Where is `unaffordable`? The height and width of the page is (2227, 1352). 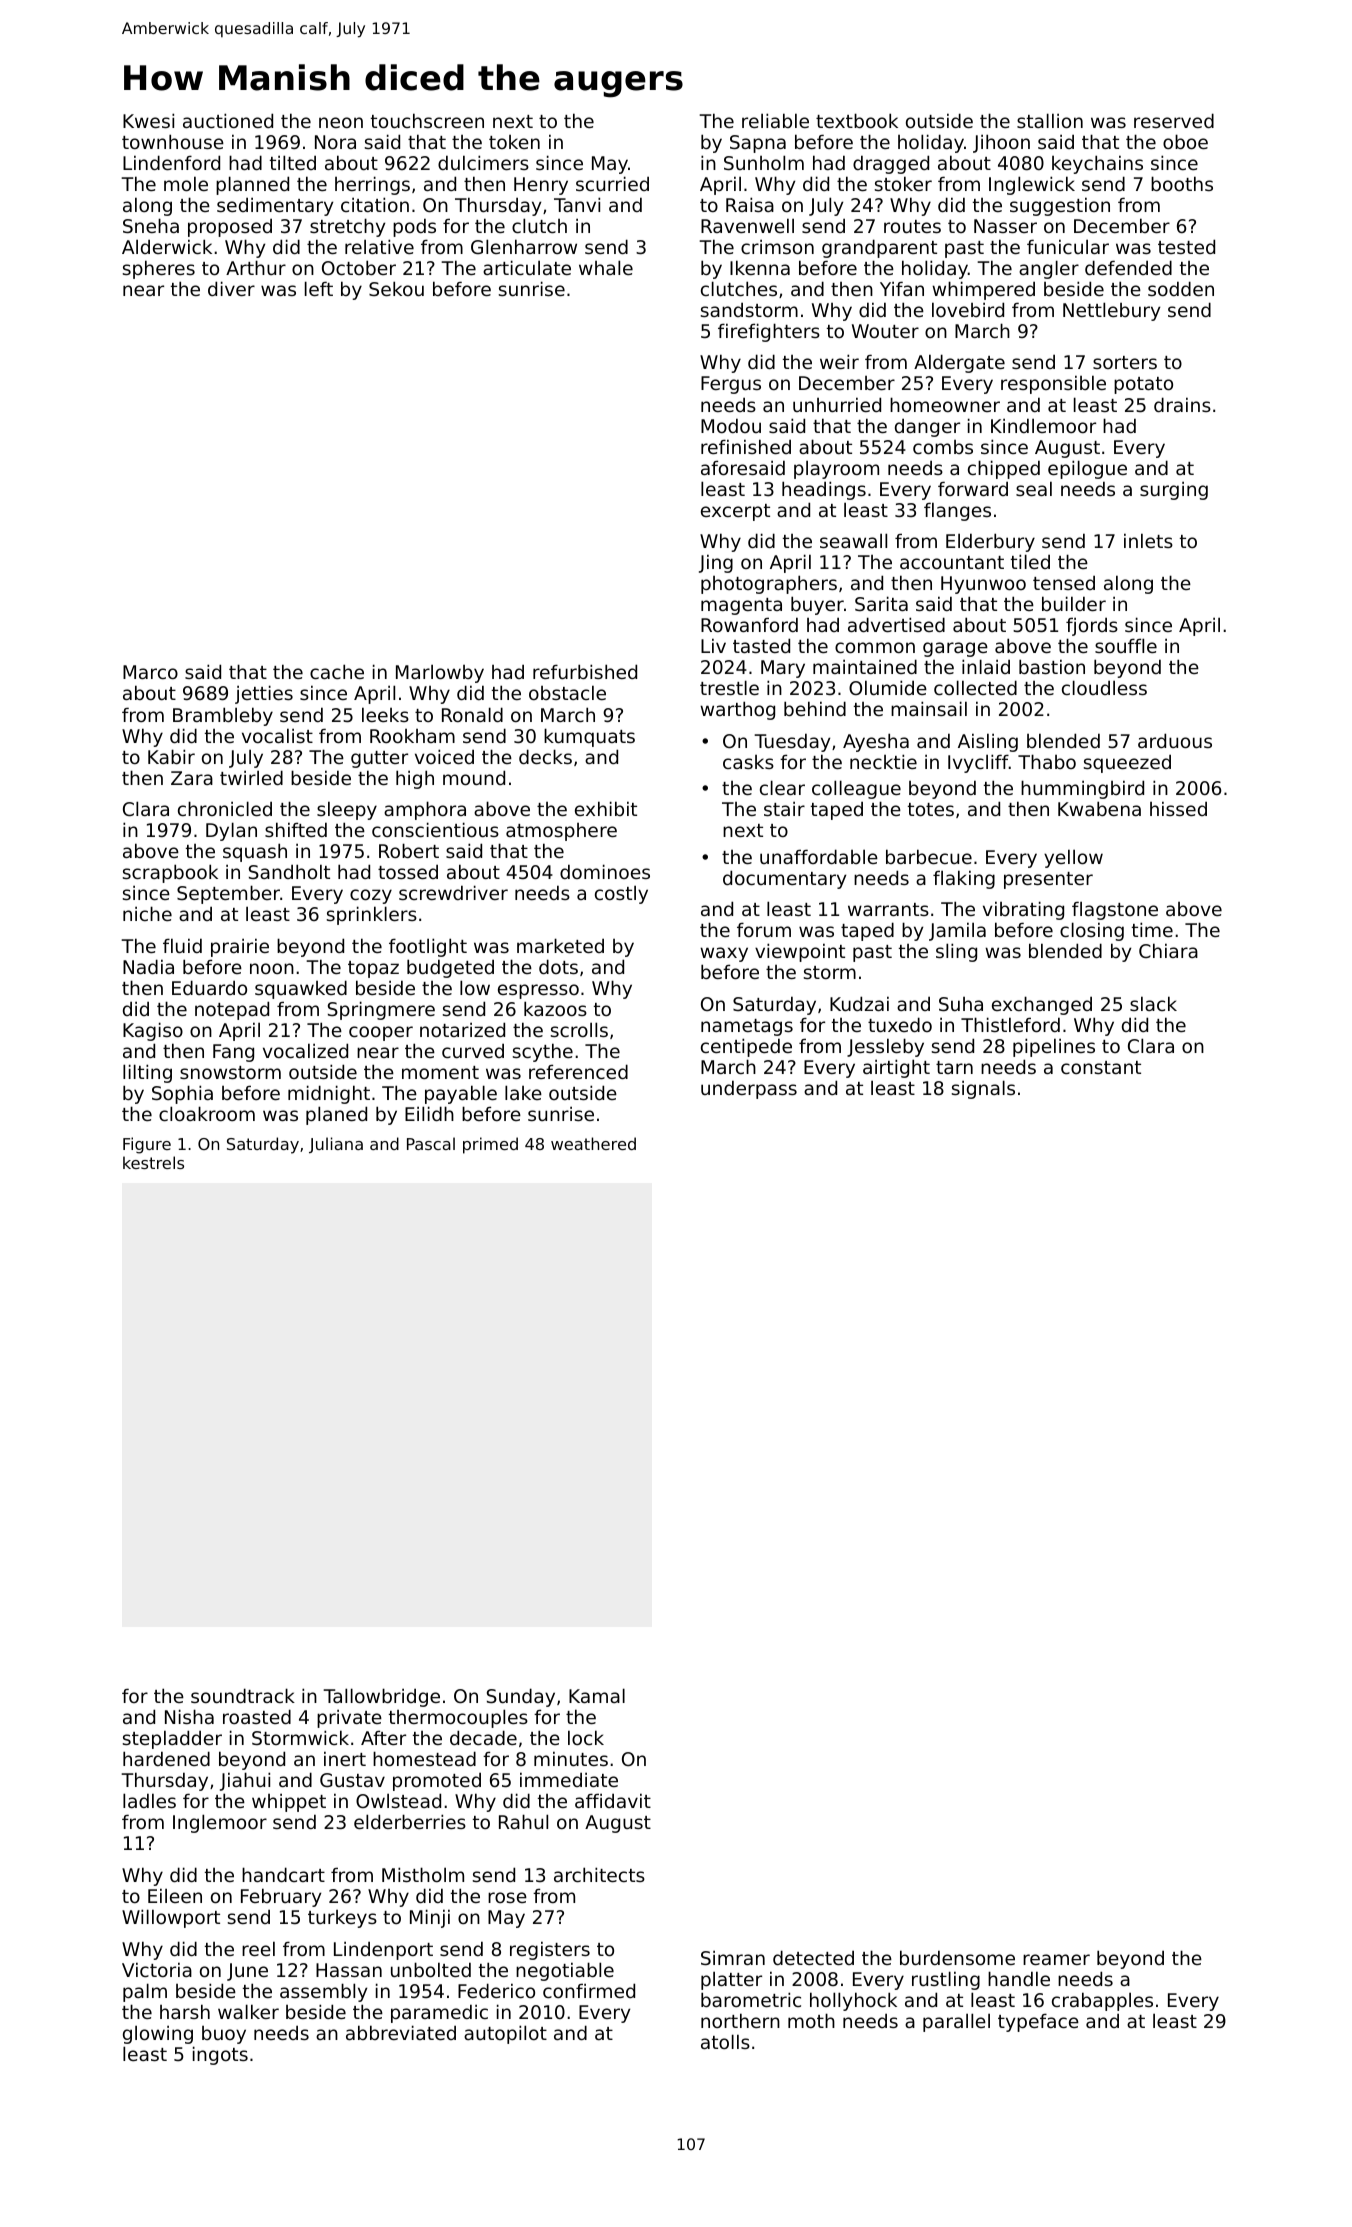
unaffordable is located at coordinates (819, 856).
